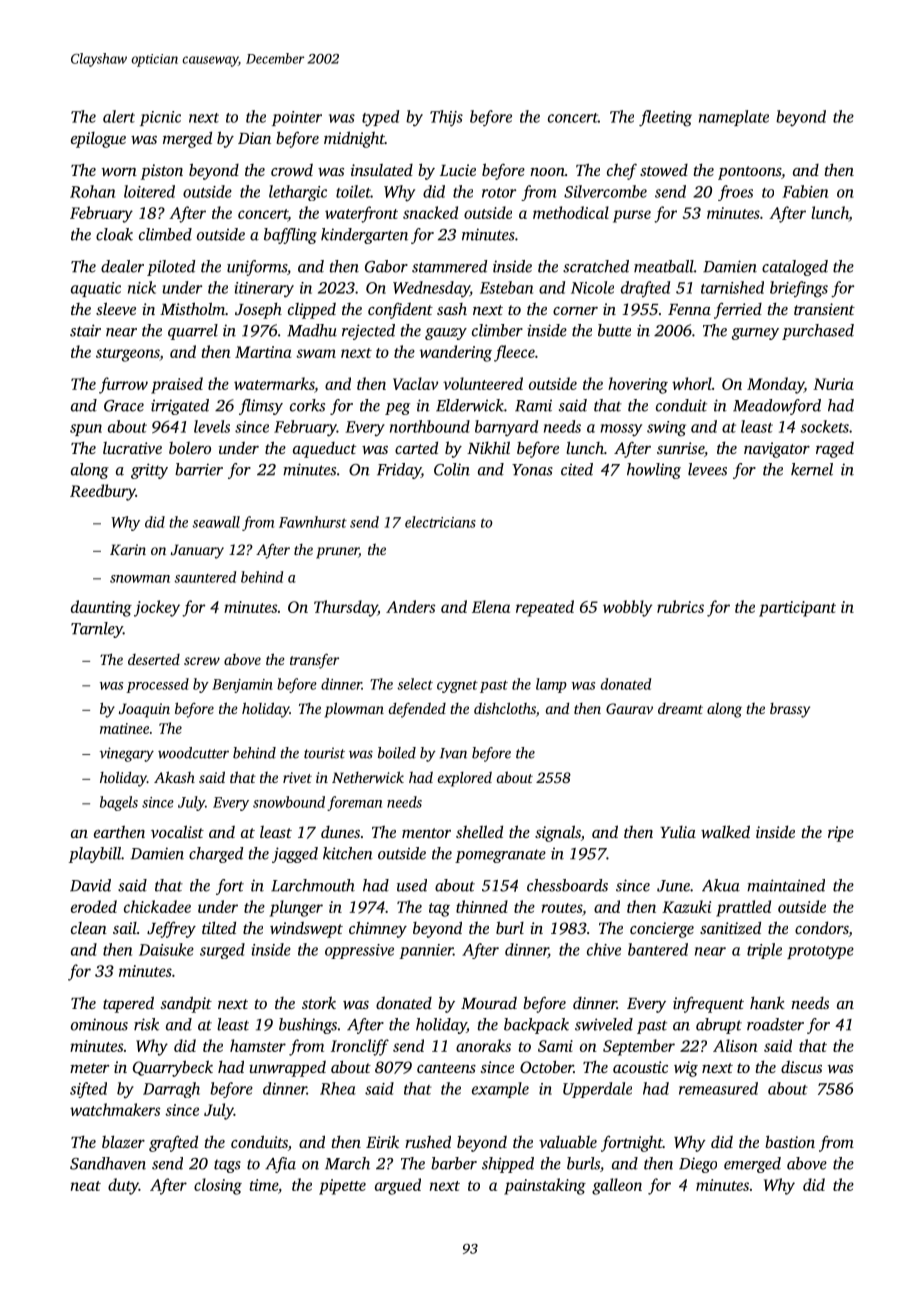  I want to click on levees, so click(707, 469).
